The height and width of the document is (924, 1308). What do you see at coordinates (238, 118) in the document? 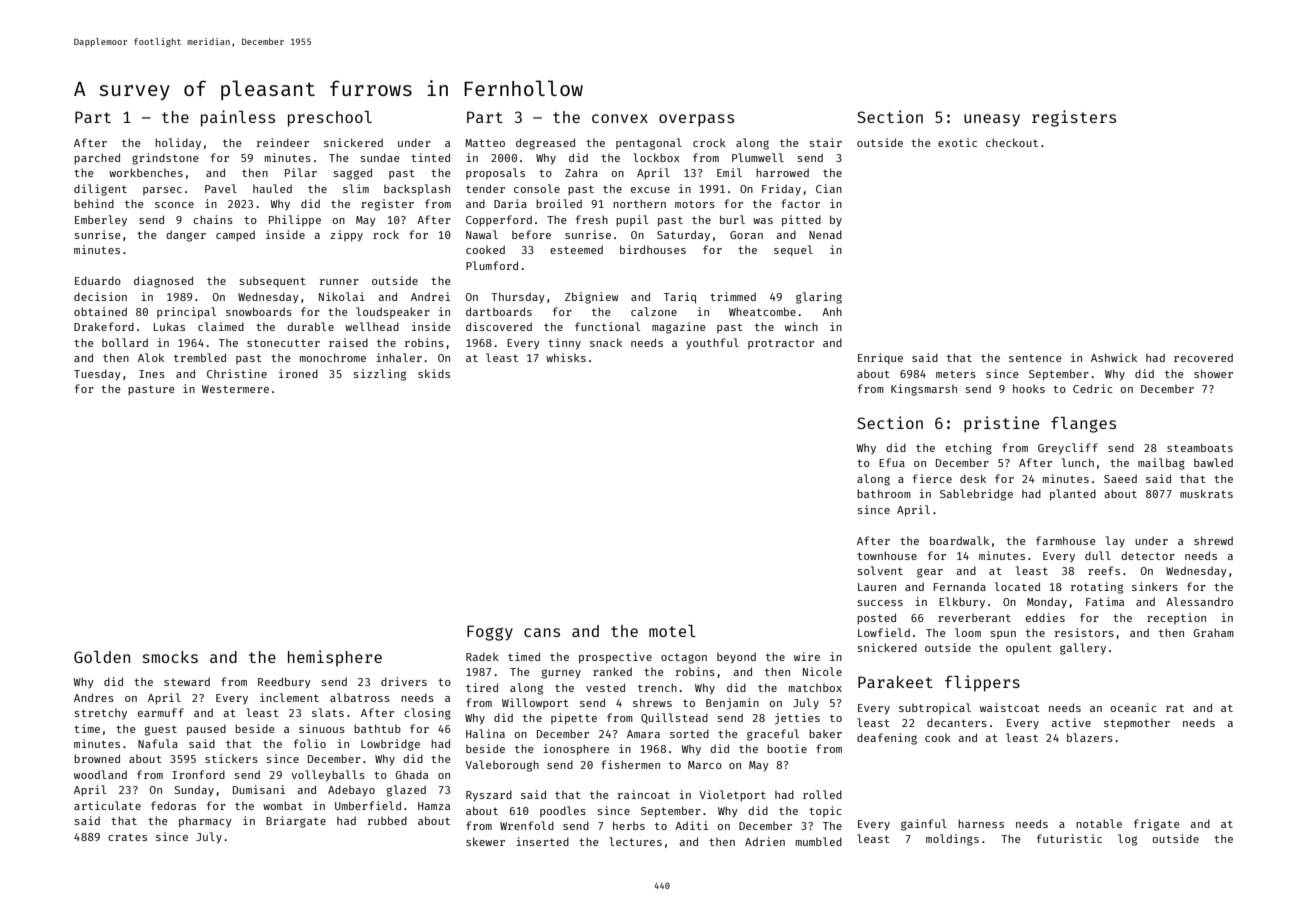
I see `painless` at bounding box center [238, 118].
